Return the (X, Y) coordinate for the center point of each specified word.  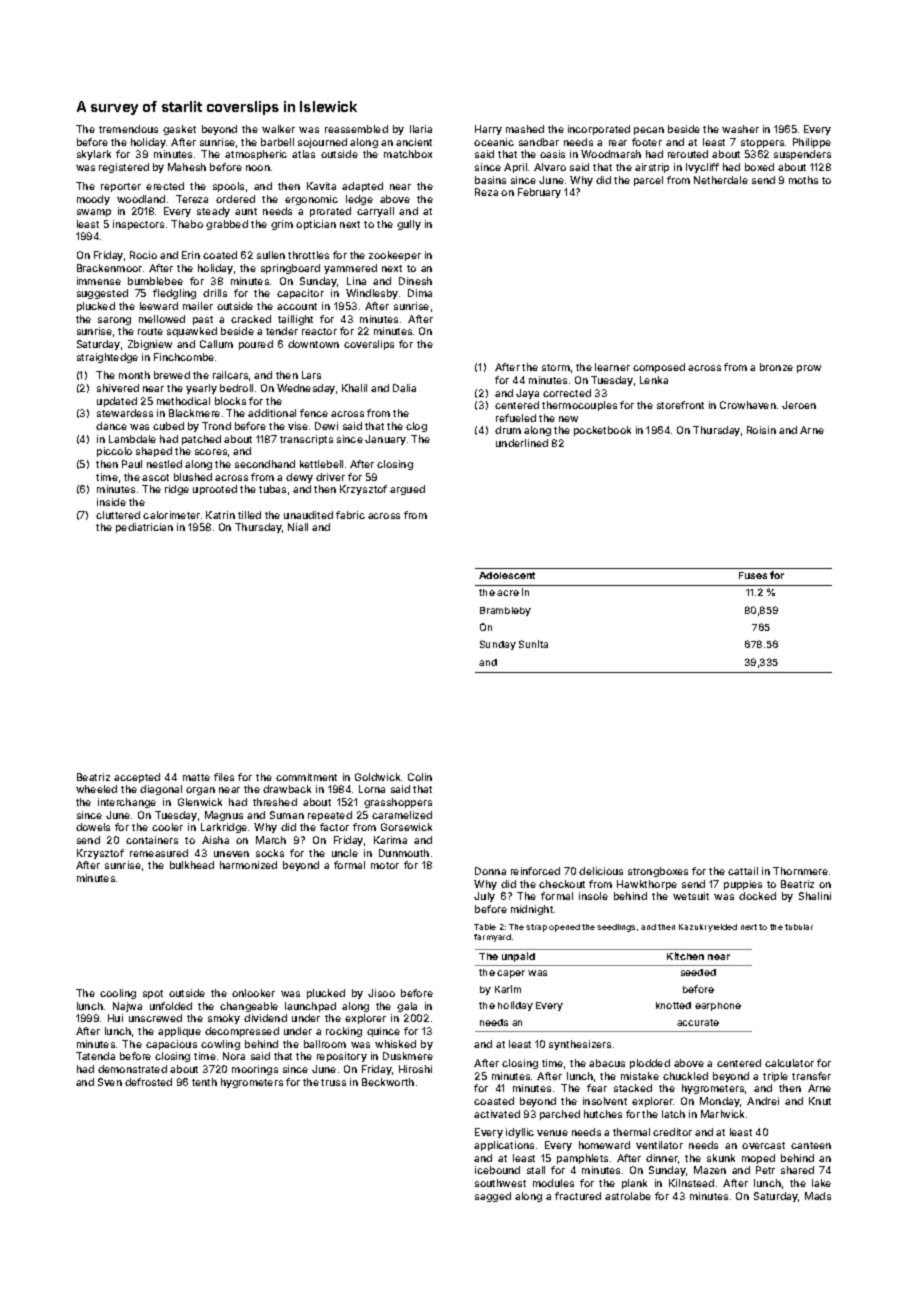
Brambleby (505, 611)
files (224, 777)
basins (490, 180)
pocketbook (602, 431)
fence (314, 413)
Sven (110, 1082)
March (271, 840)
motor (385, 865)
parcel (648, 181)
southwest (500, 1183)
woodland (141, 199)
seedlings (616, 928)
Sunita (533, 644)
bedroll (236, 388)
